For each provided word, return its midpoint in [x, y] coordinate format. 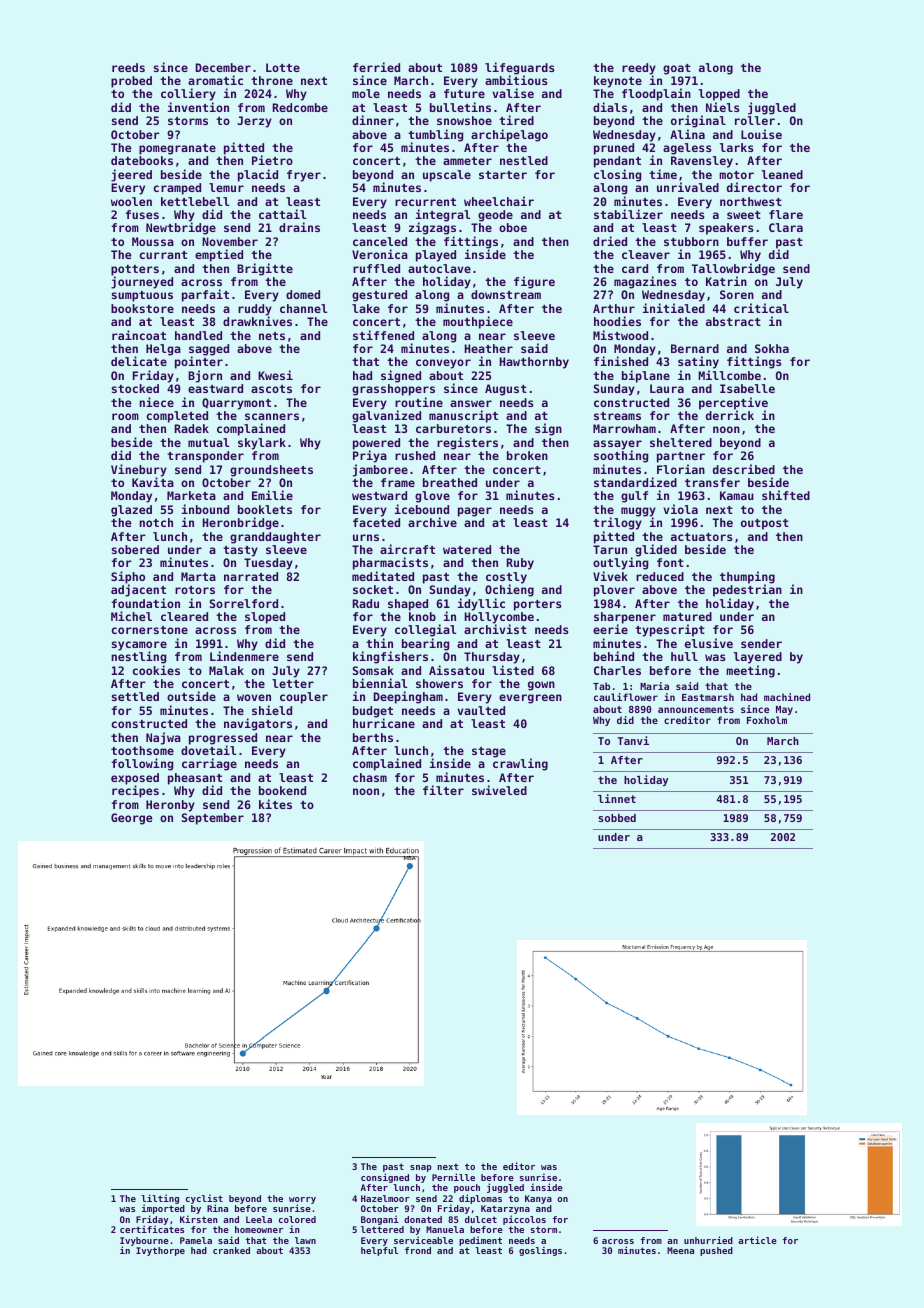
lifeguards [520, 68]
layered [758, 658]
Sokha [772, 348]
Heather [489, 348]
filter [443, 790]
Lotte [283, 67]
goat [677, 69]
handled [198, 335]
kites [275, 804]
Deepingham [408, 697]
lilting [160, 1199]
